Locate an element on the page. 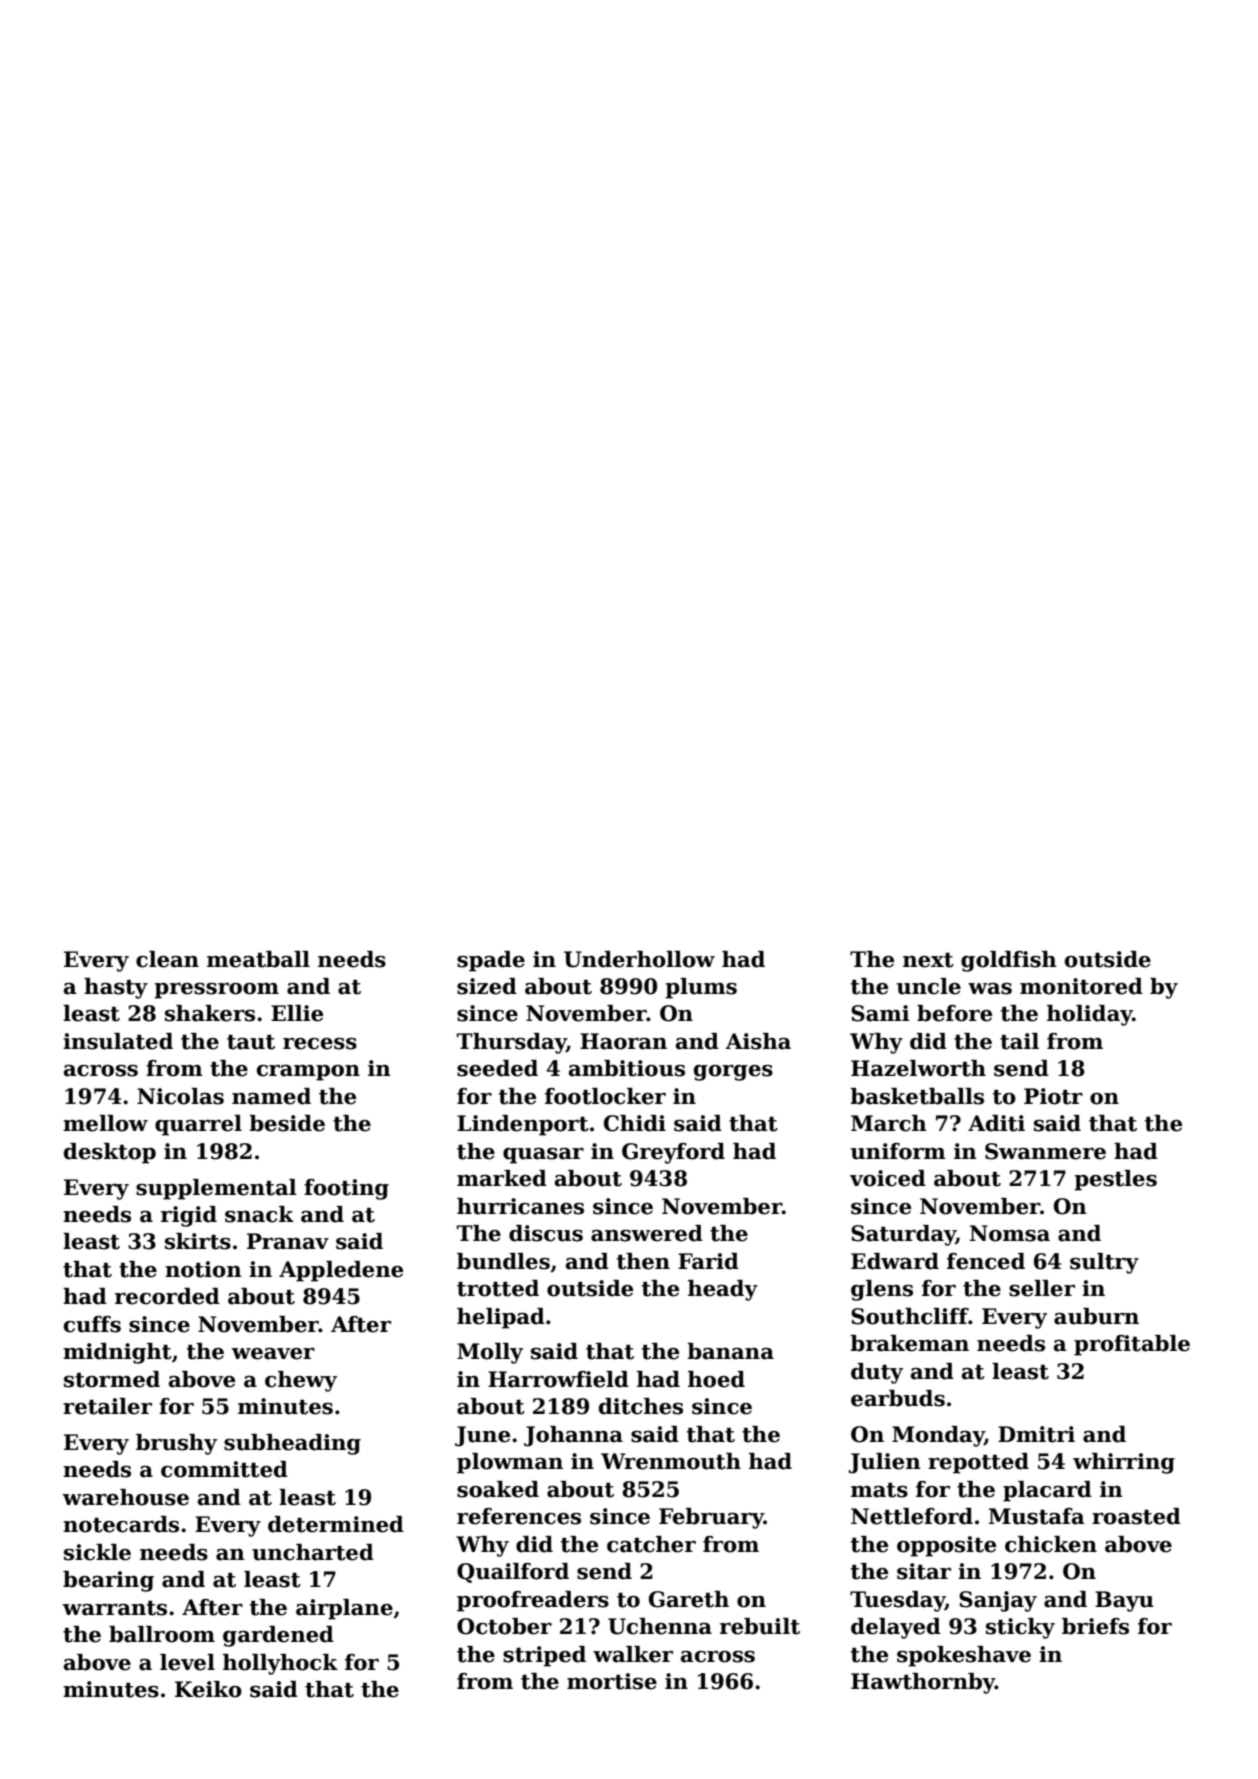  Harrowfield is located at coordinates (558, 1379).
